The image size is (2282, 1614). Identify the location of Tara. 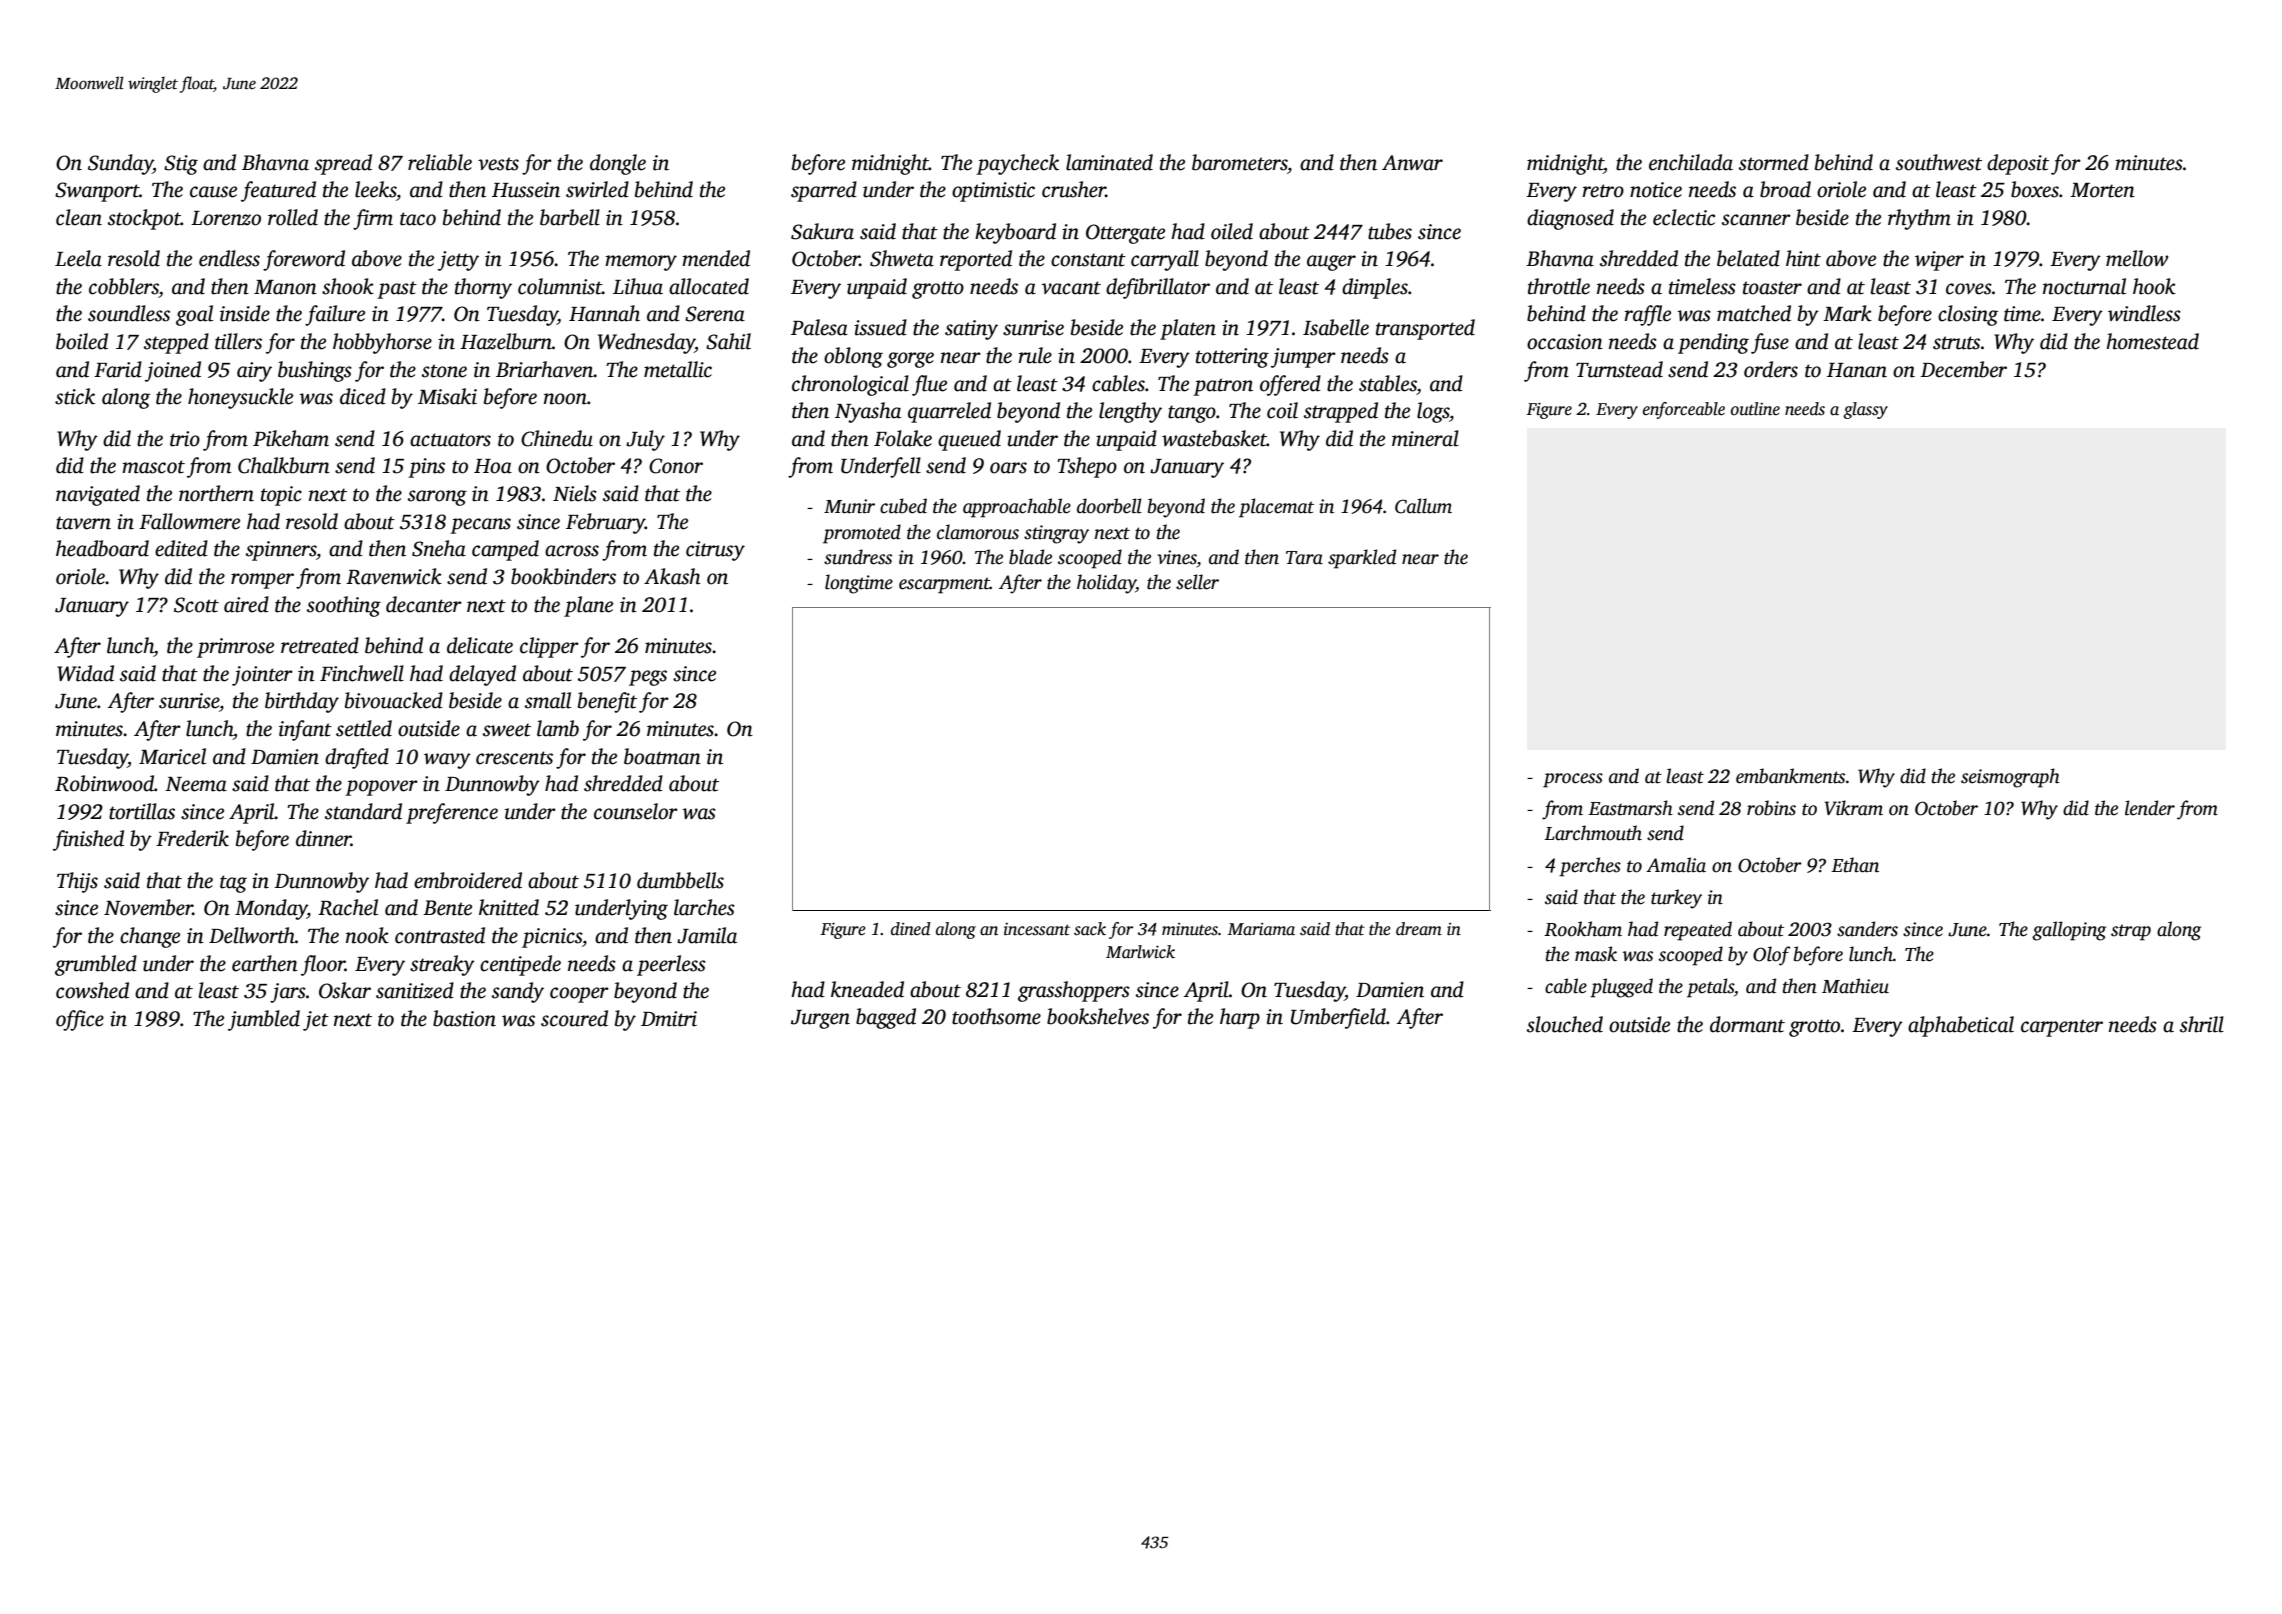
(1304, 558).
